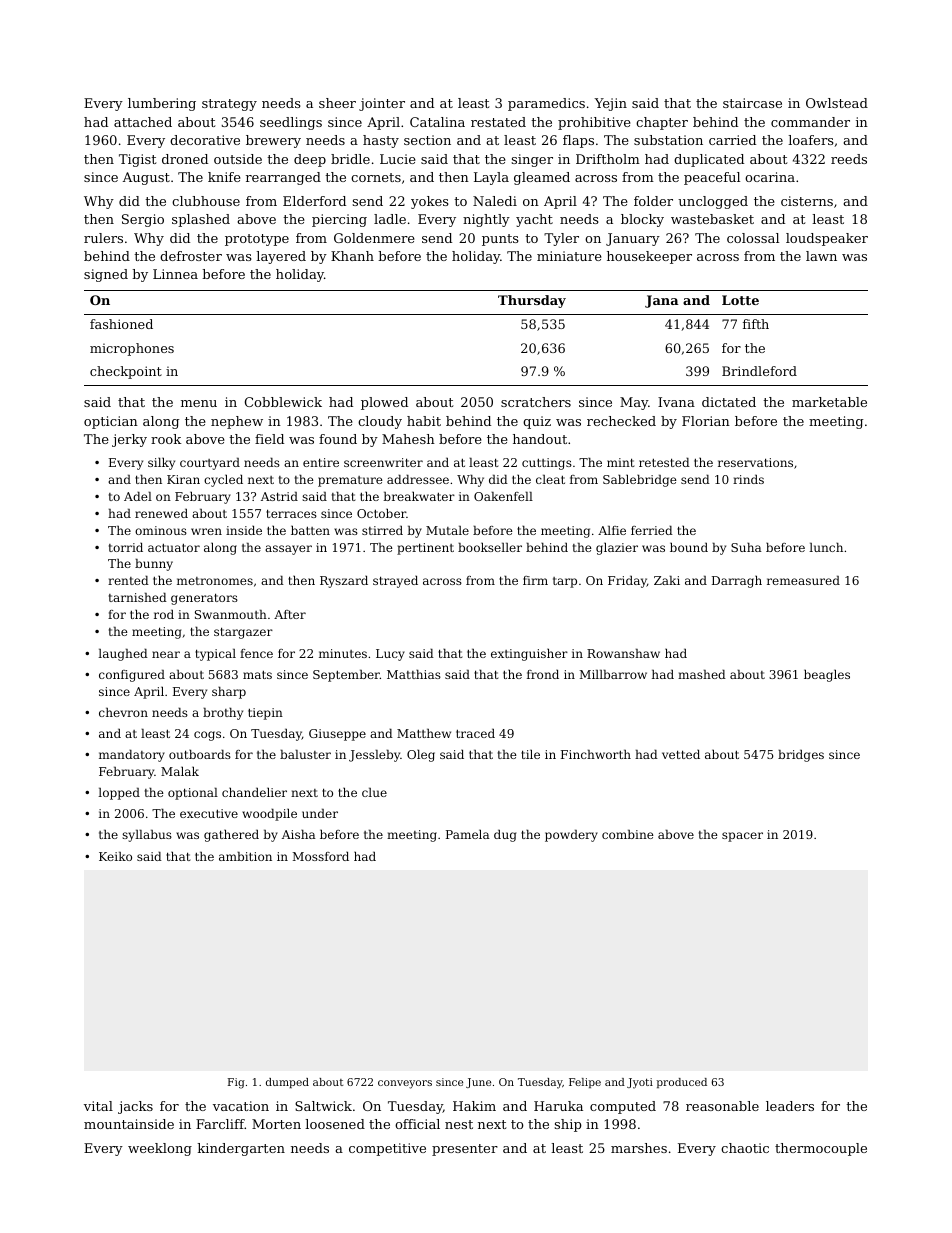 This screenshot has width=952, height=1233. I want to click on remeasured, so click(803, 580).
